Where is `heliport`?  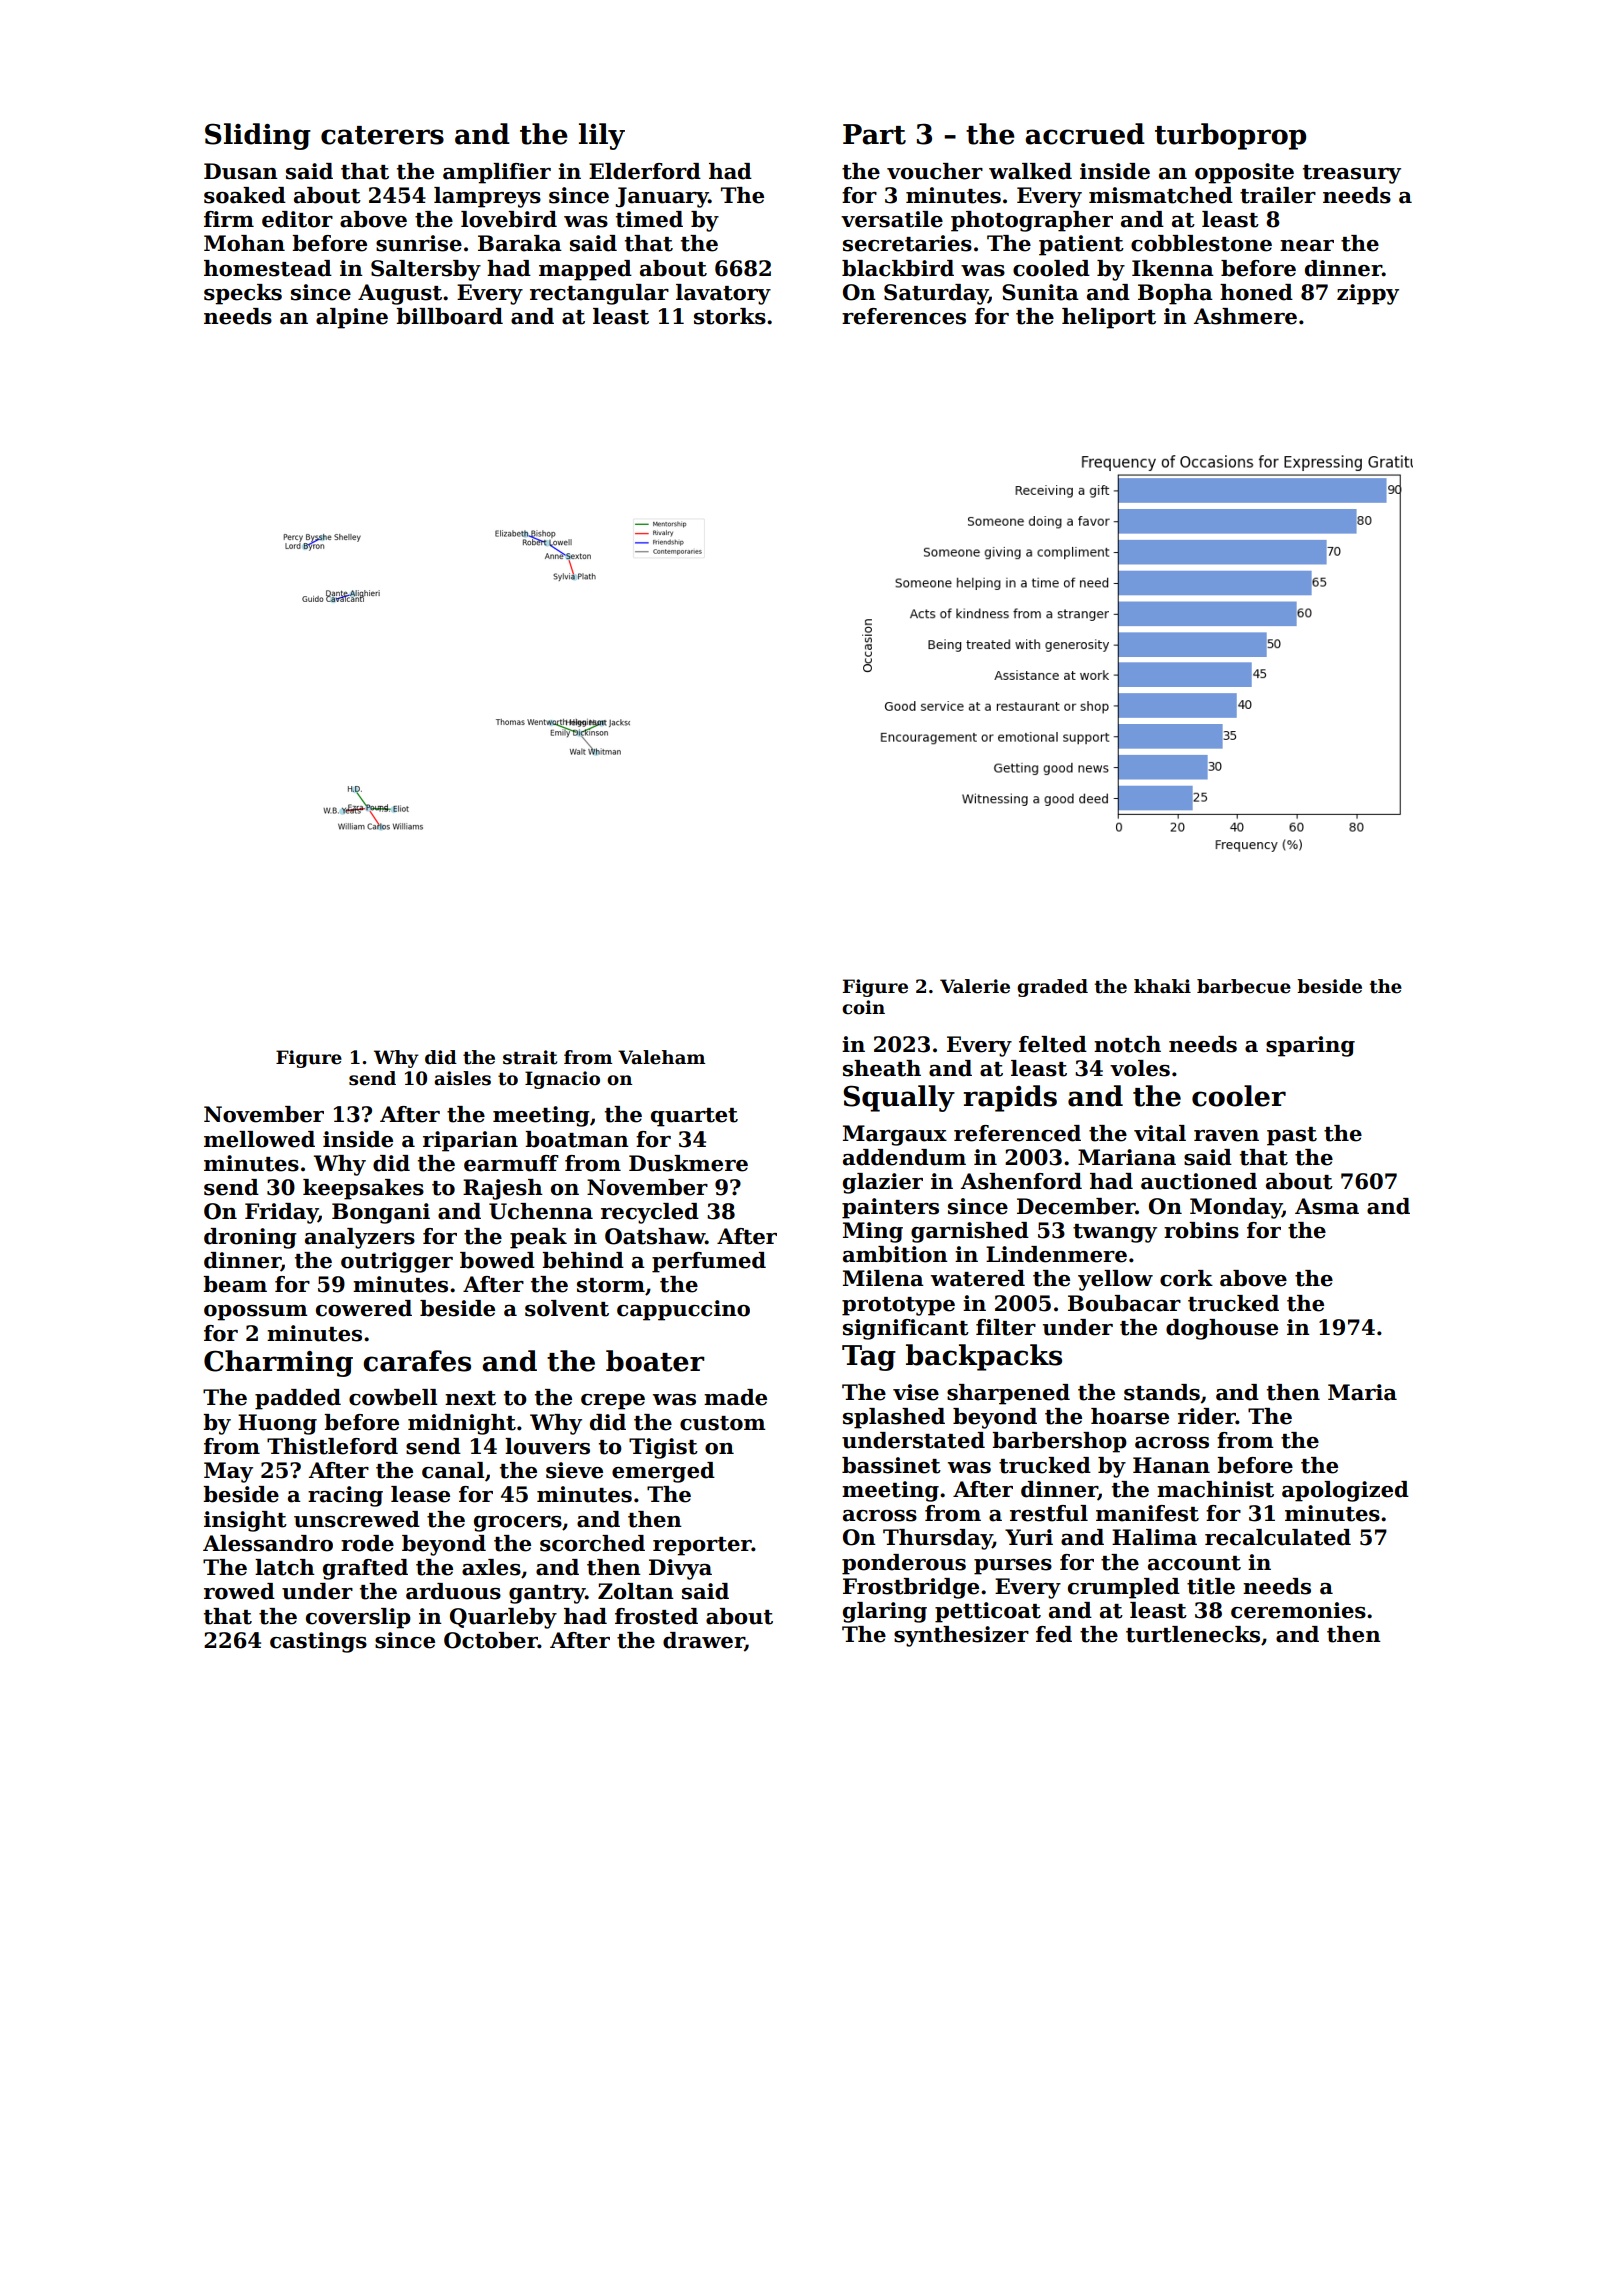 heliport is located at coordinates (1109, 318).
